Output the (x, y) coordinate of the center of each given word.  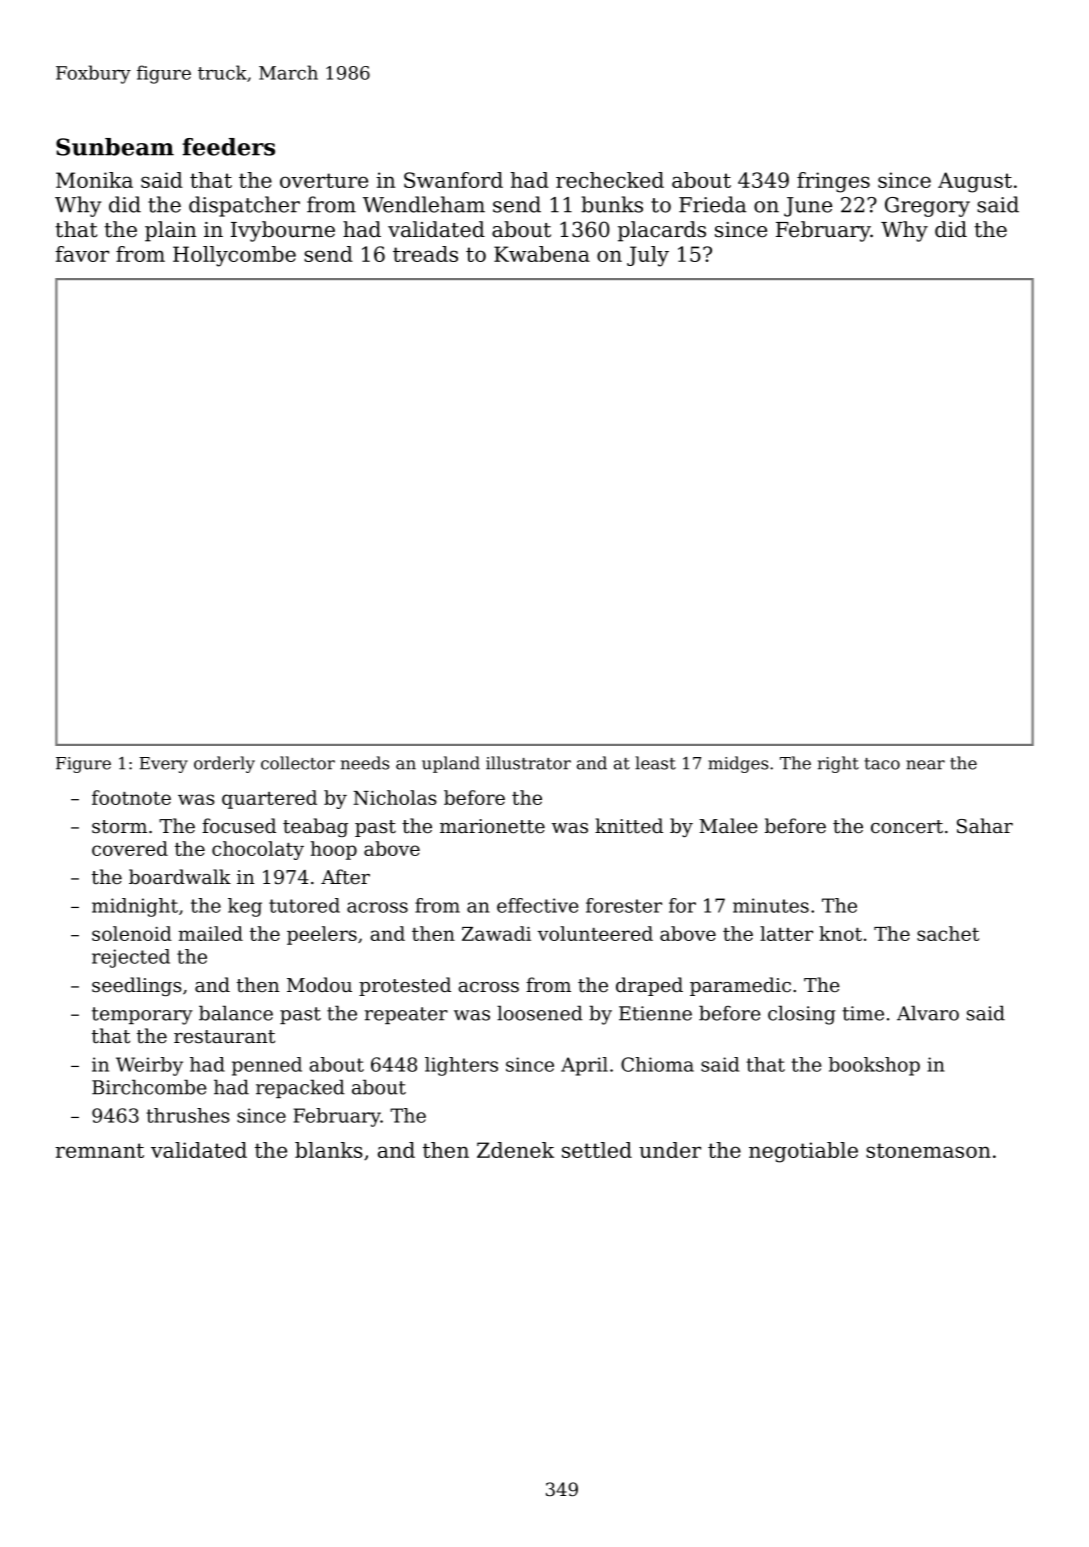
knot (840, 933)
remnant (99, 1150)
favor (82, 254)
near (925, 765)
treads (425, 254)
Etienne (655, 1013)
